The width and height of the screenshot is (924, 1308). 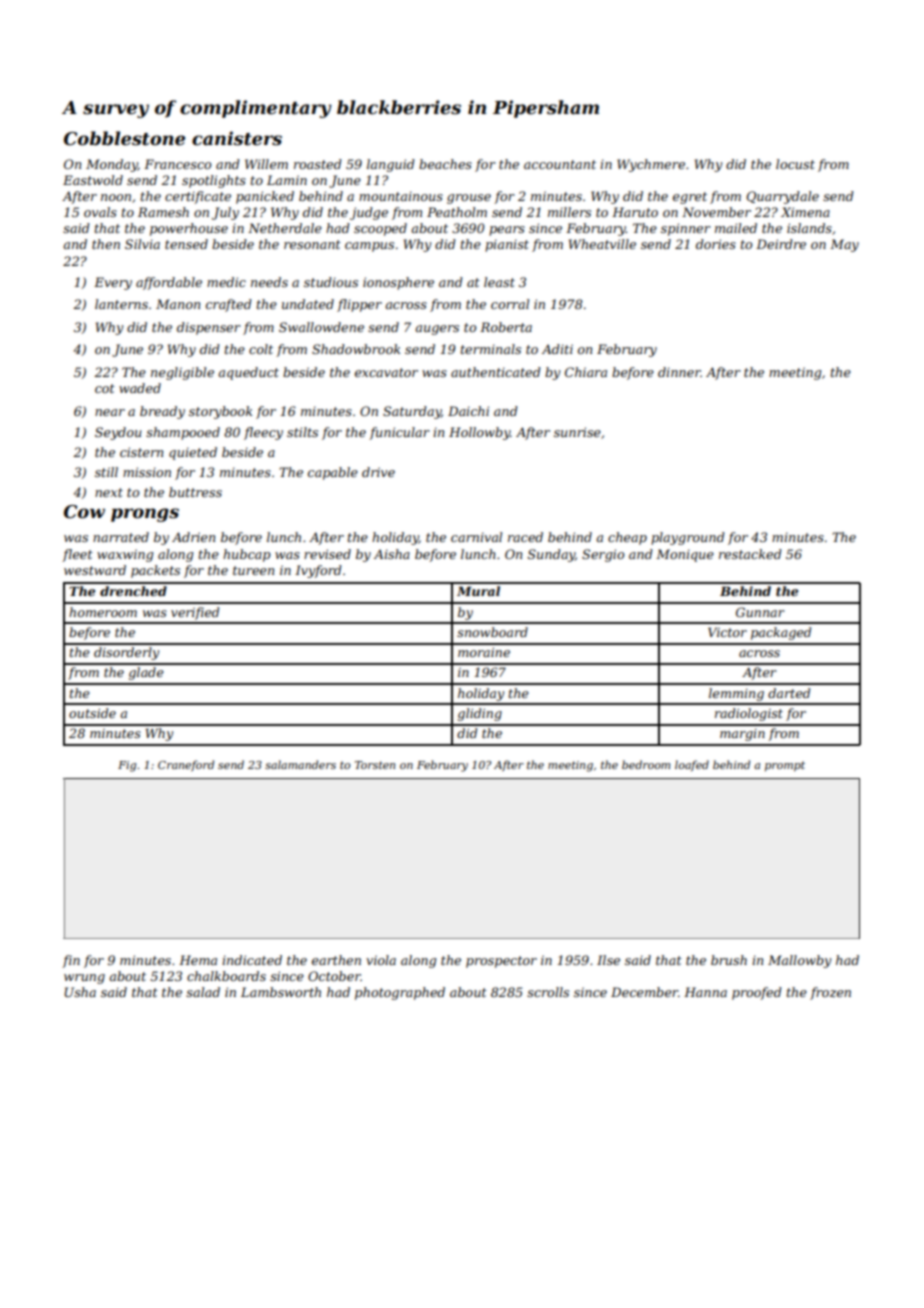 I want to click on Hollowby, so click(x=479, y=433).
